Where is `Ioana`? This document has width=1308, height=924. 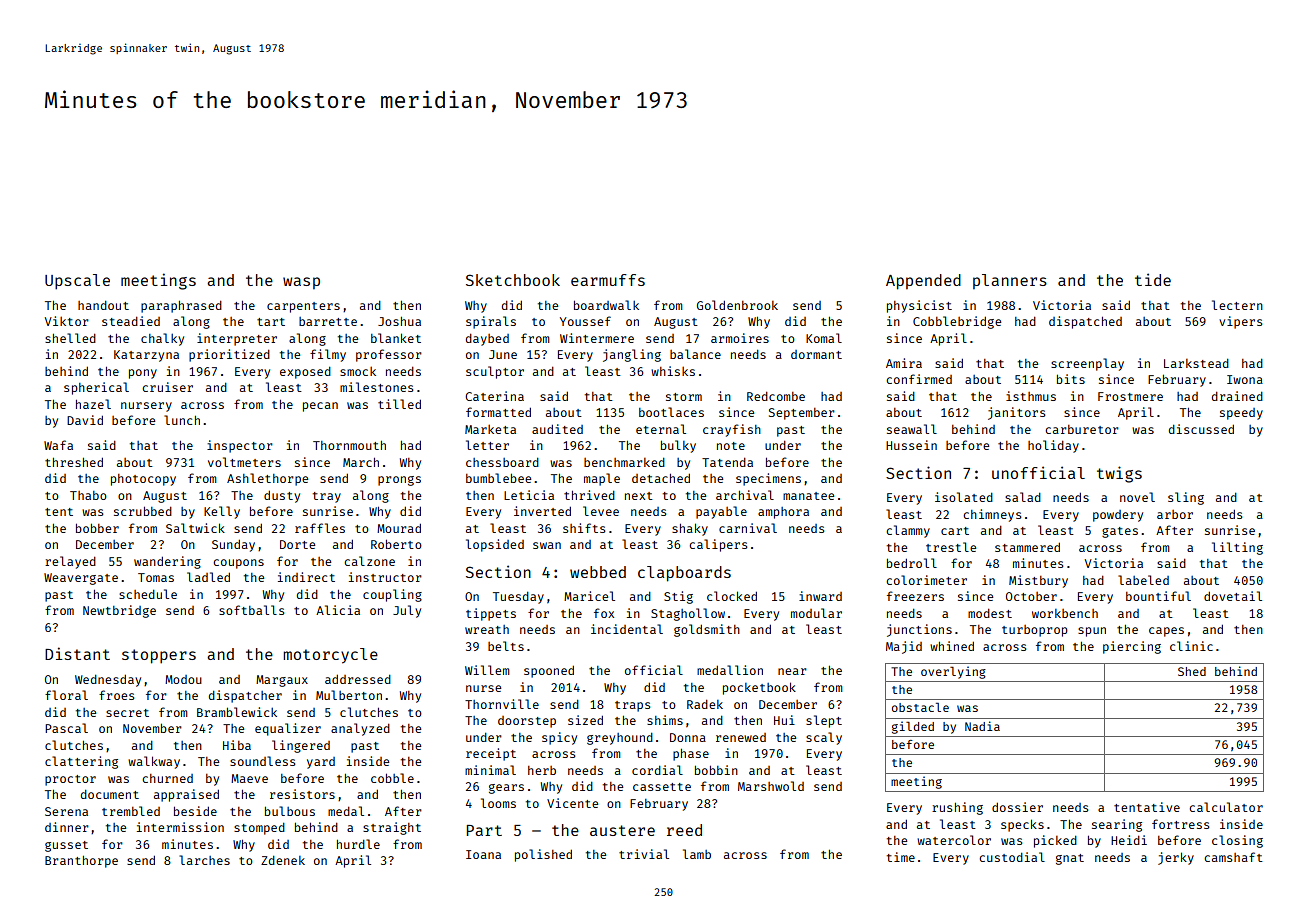 Ioana is located at coordinates (483, 854).
